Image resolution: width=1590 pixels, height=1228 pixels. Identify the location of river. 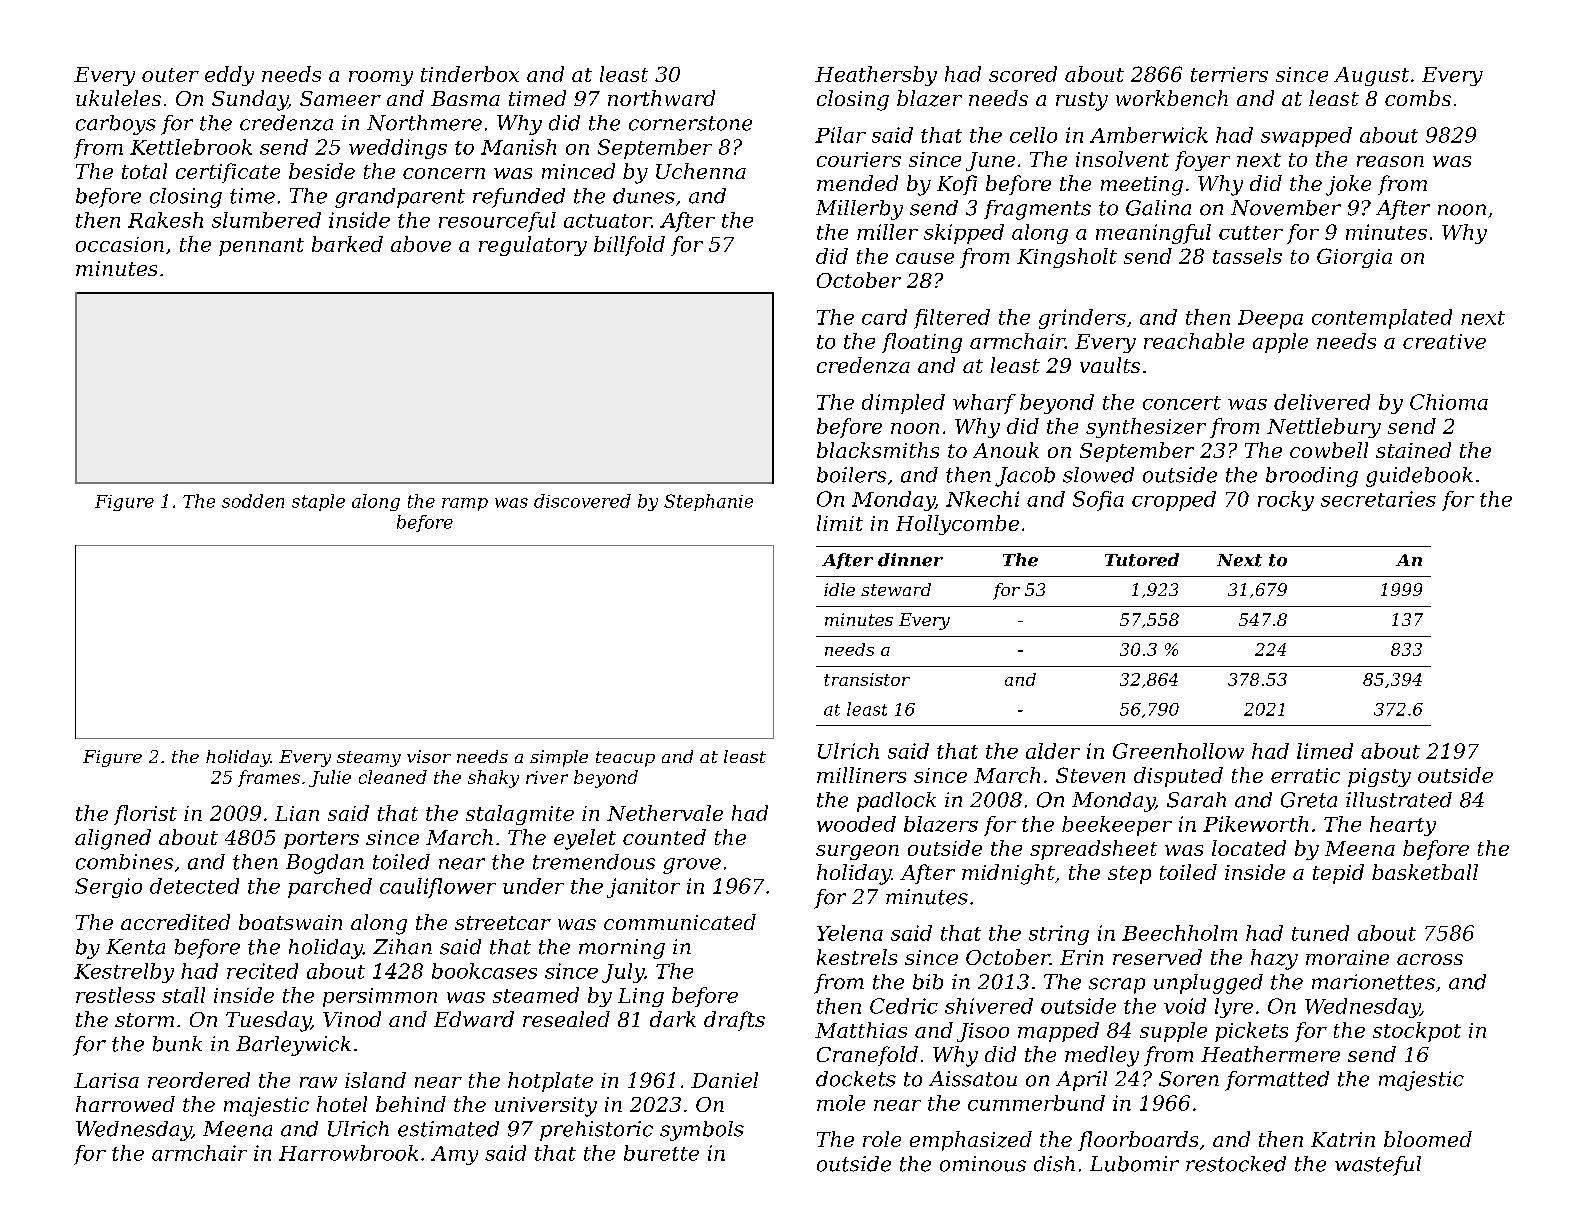
(547, 777).
